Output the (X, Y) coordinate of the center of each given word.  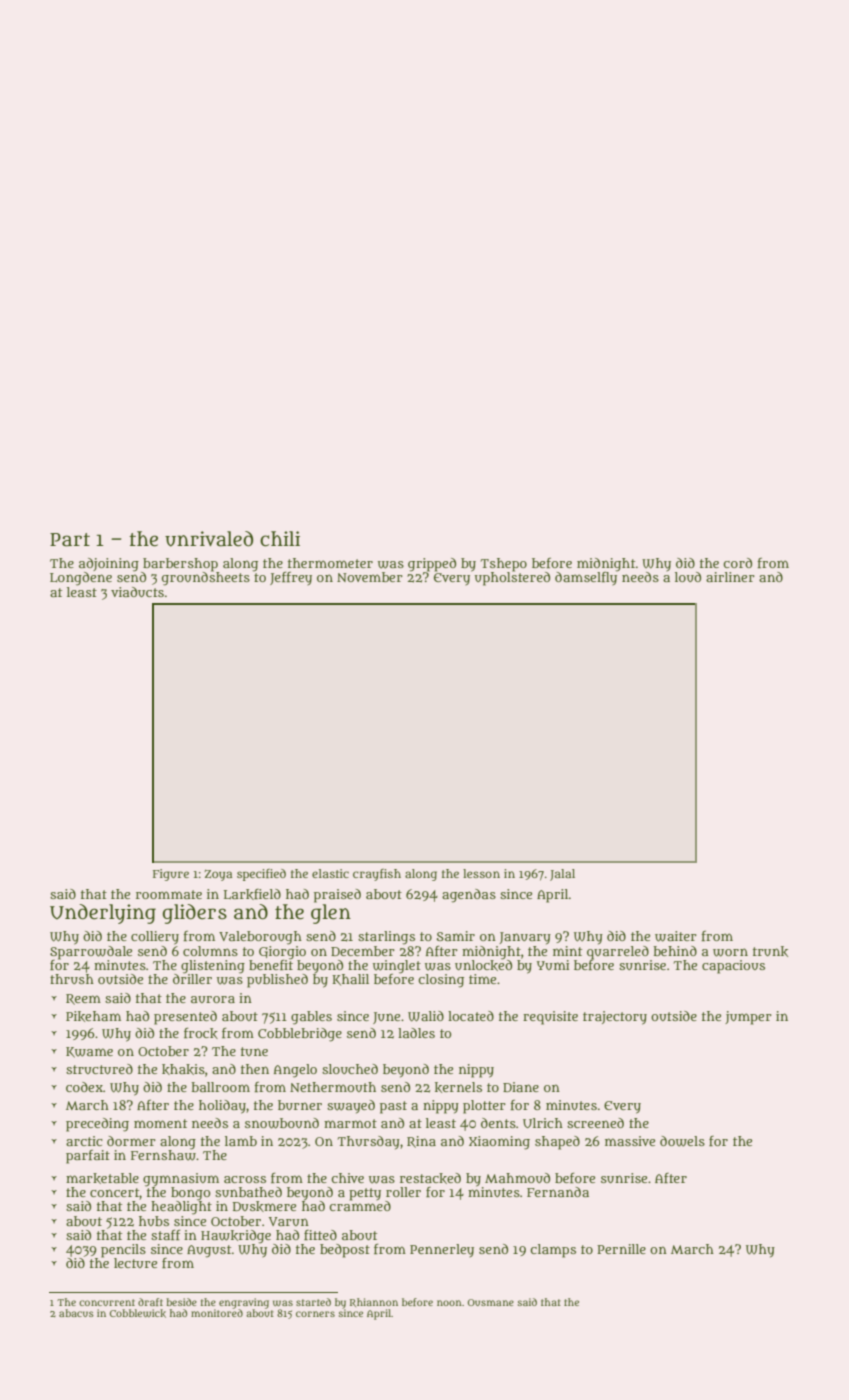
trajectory (615, 1018)
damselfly (586, 578)
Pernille (621, 1249)
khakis (183, 1069)
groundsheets (206, 579)
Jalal (562, 875)
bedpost (345, 1251)
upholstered (512, 579)
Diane (521, 1087)
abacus (76, 1313)
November (370, 577)
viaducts (137, 592)
